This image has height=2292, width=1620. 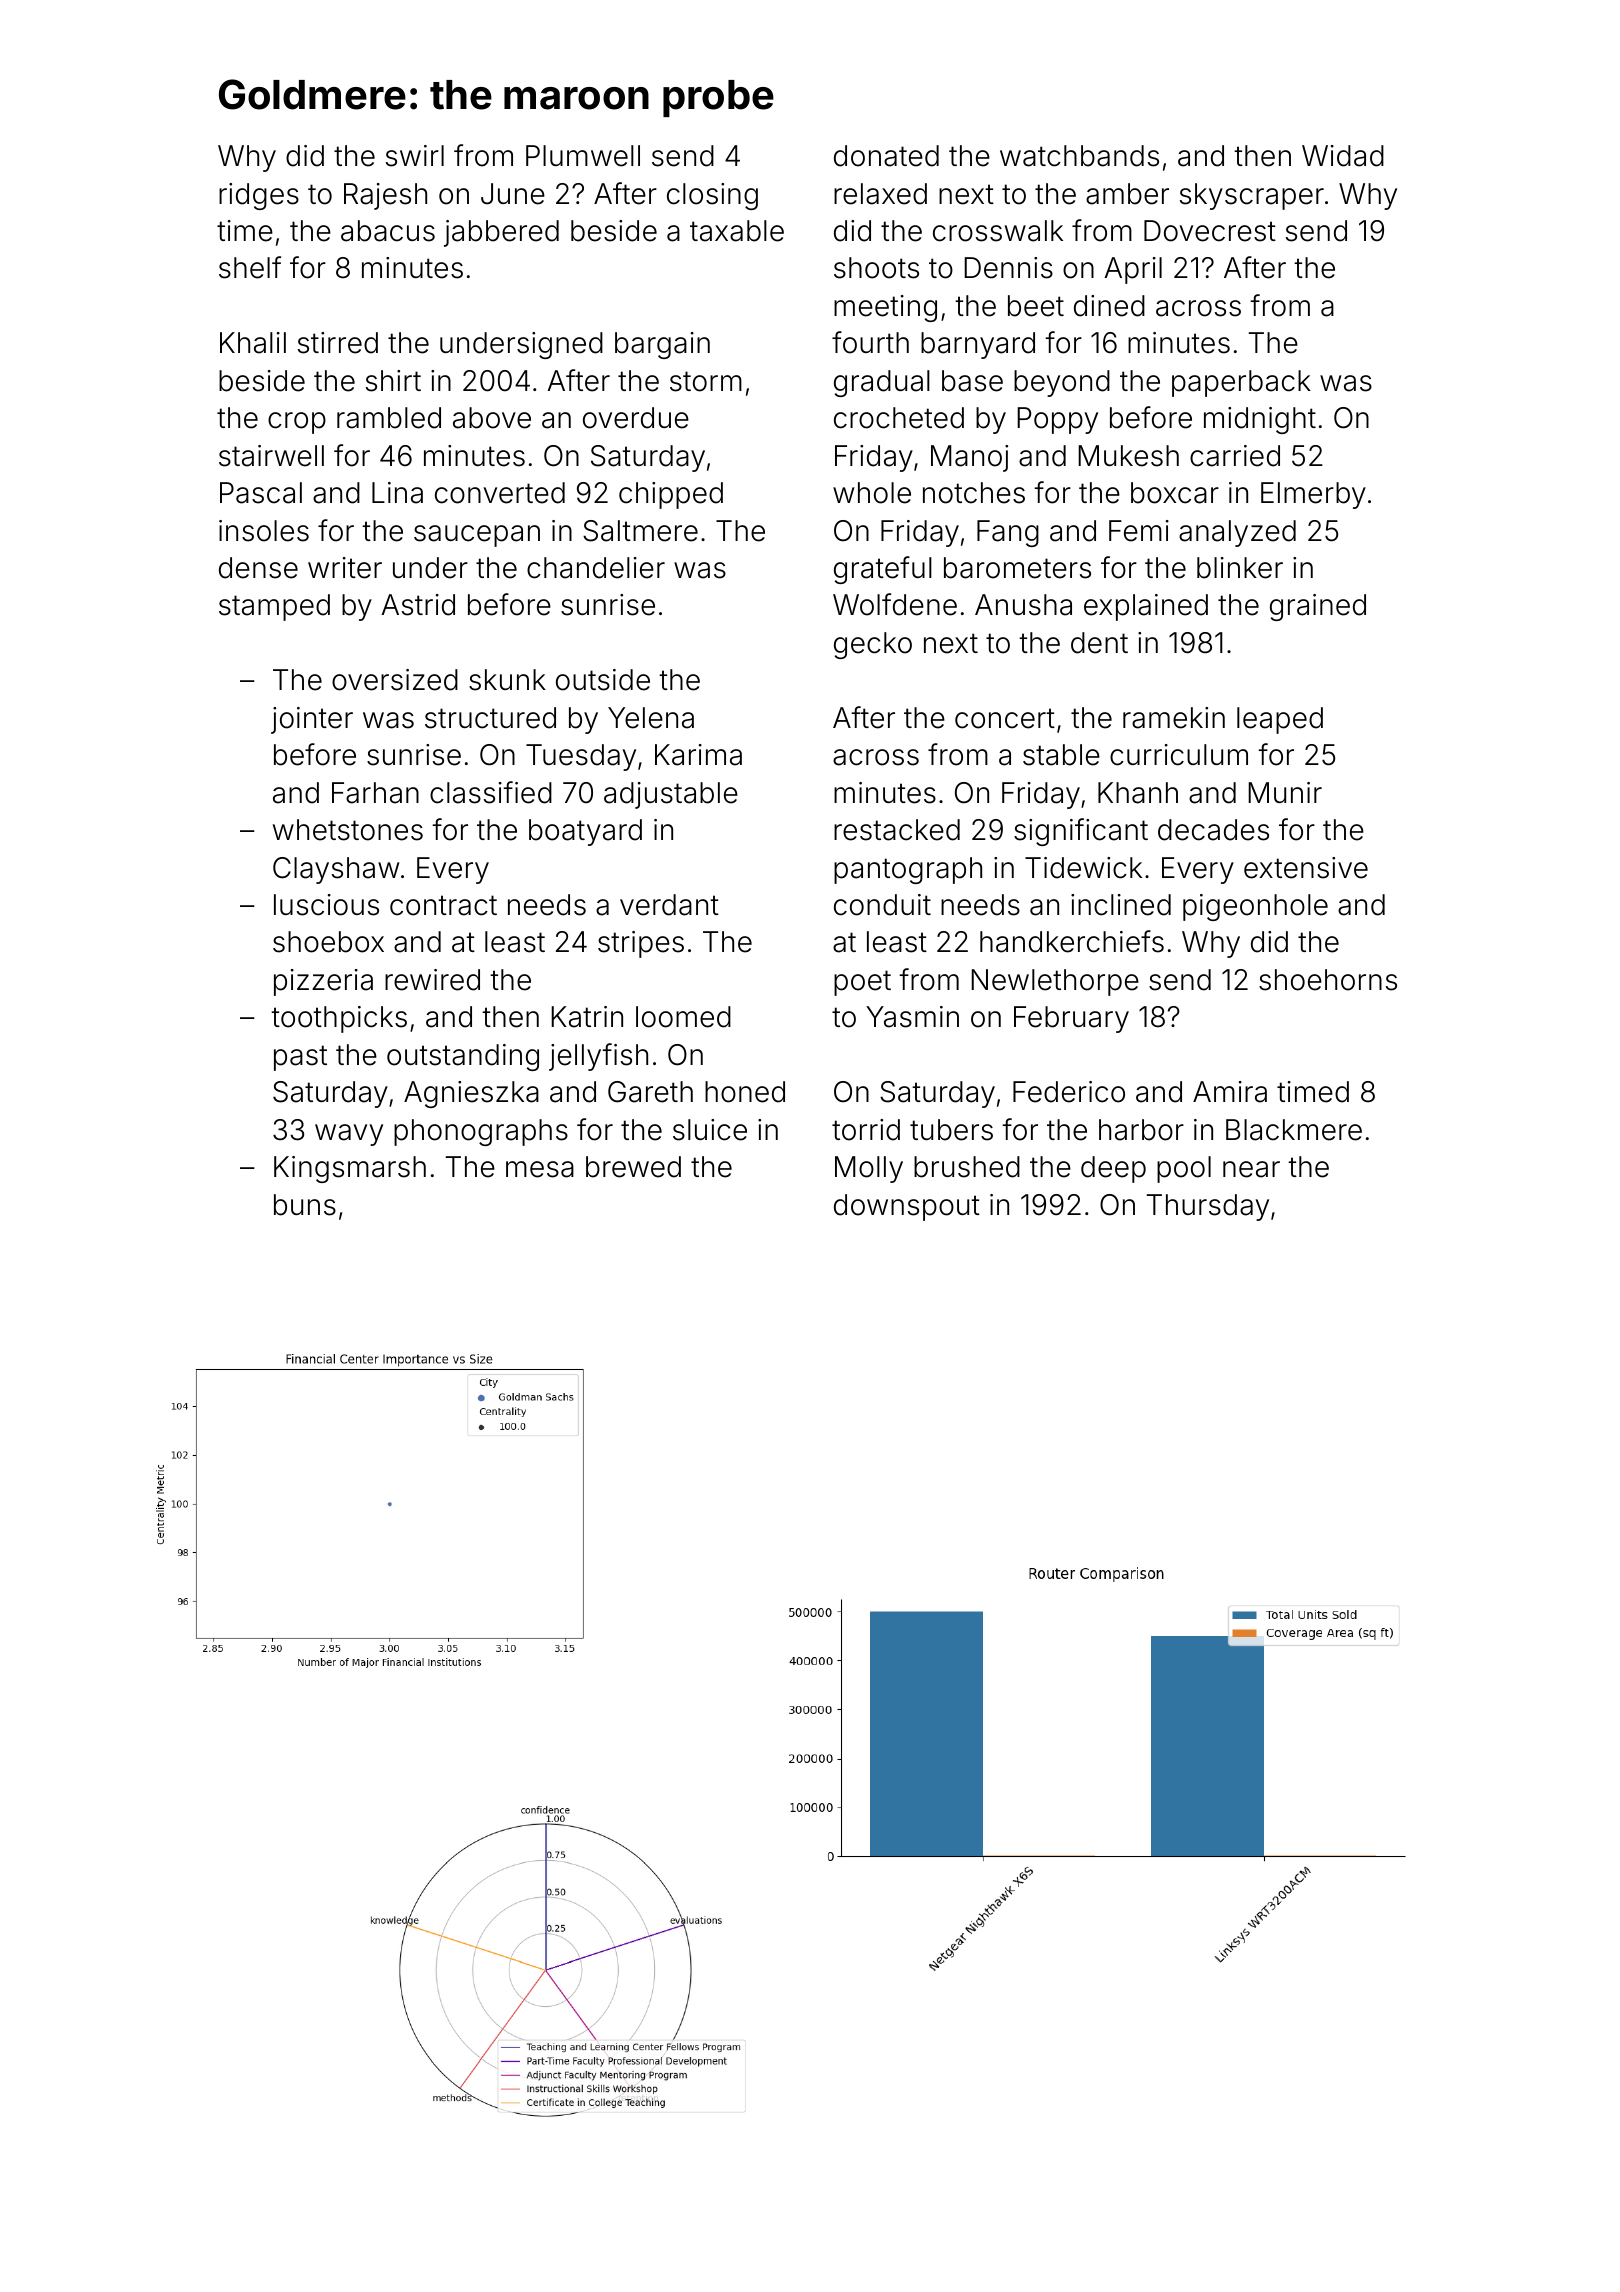 What do you see at coordinates (598, 1057) in the image?
I see `jellyfish` at bounding box center [598, 1057].
